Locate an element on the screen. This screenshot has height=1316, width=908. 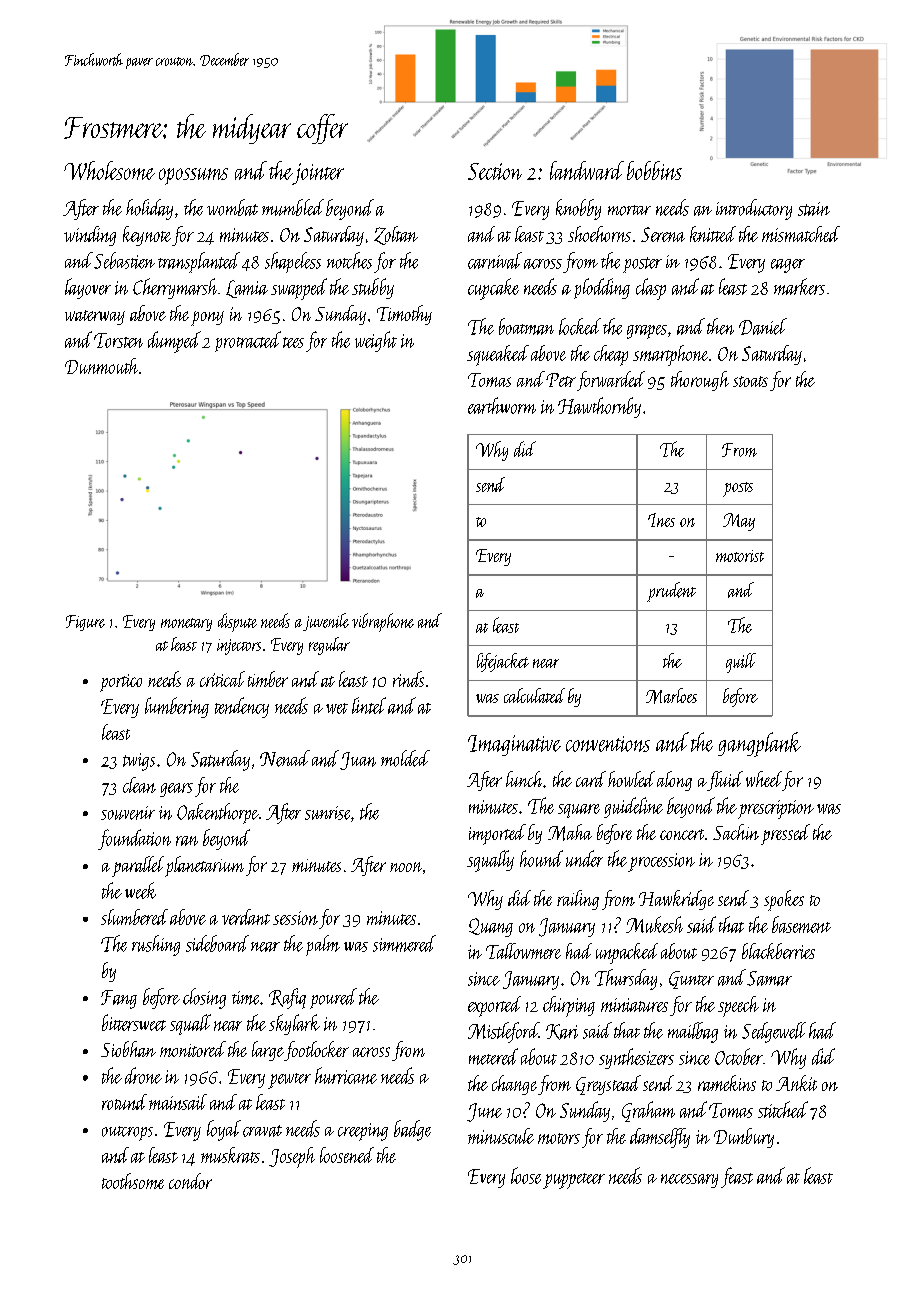
spokes is located at coordinates (784, 900).
